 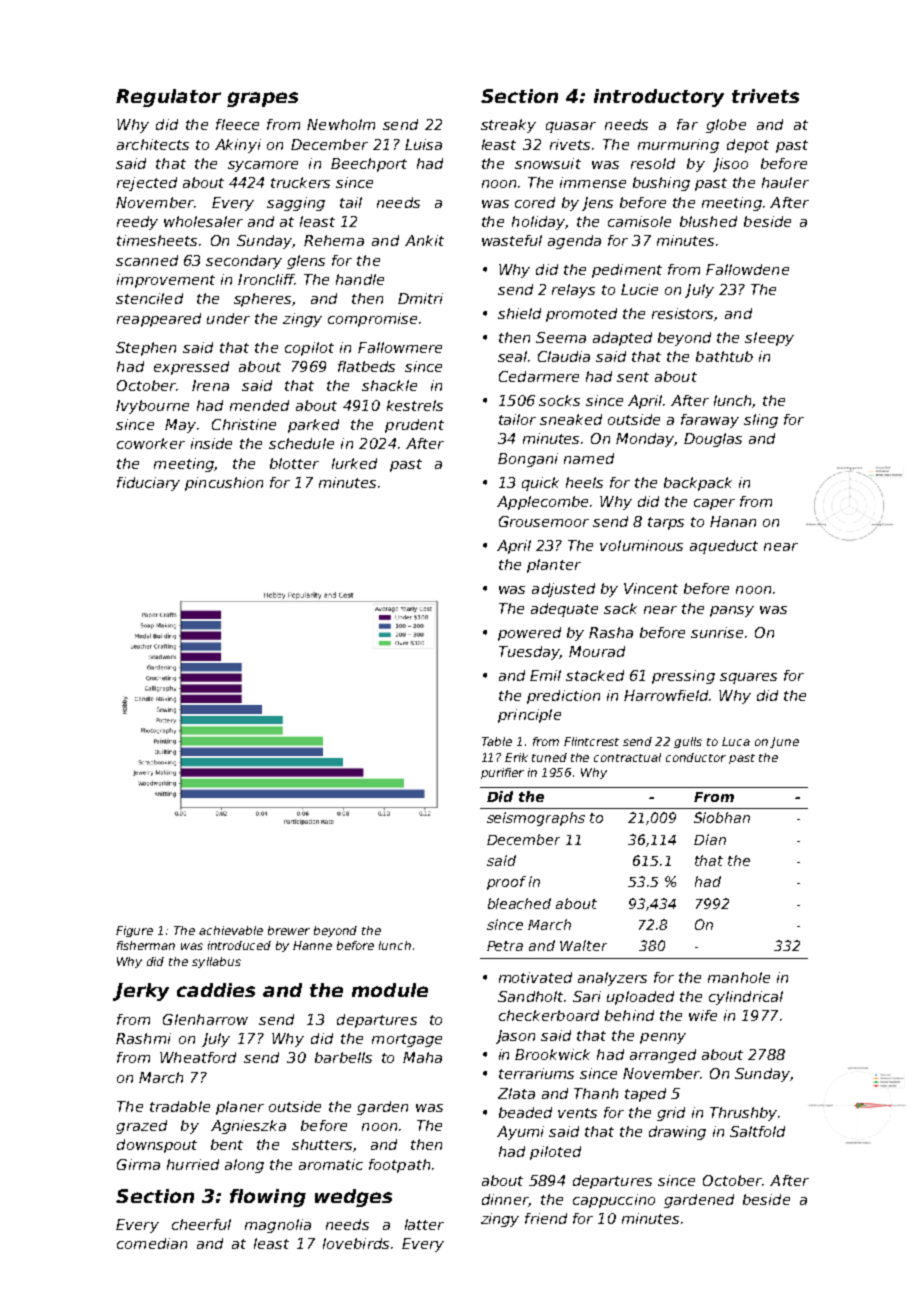 What do you see at coordinates (149, 298) in the screenshot?
I see `stenciled` at bounding box center [149, 298].
